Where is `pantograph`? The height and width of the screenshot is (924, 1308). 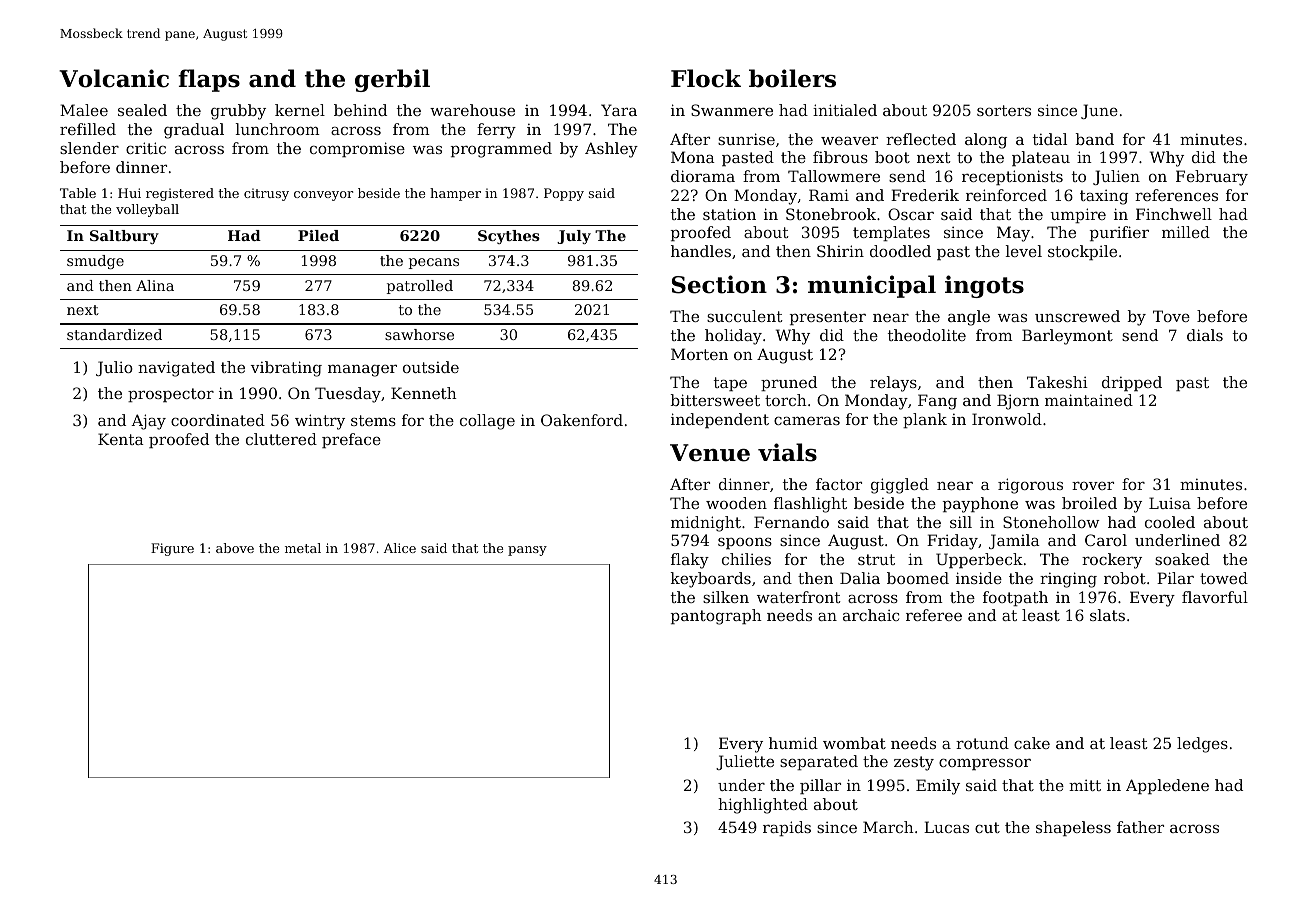 pantograph is located at coordinates (716, 617).
